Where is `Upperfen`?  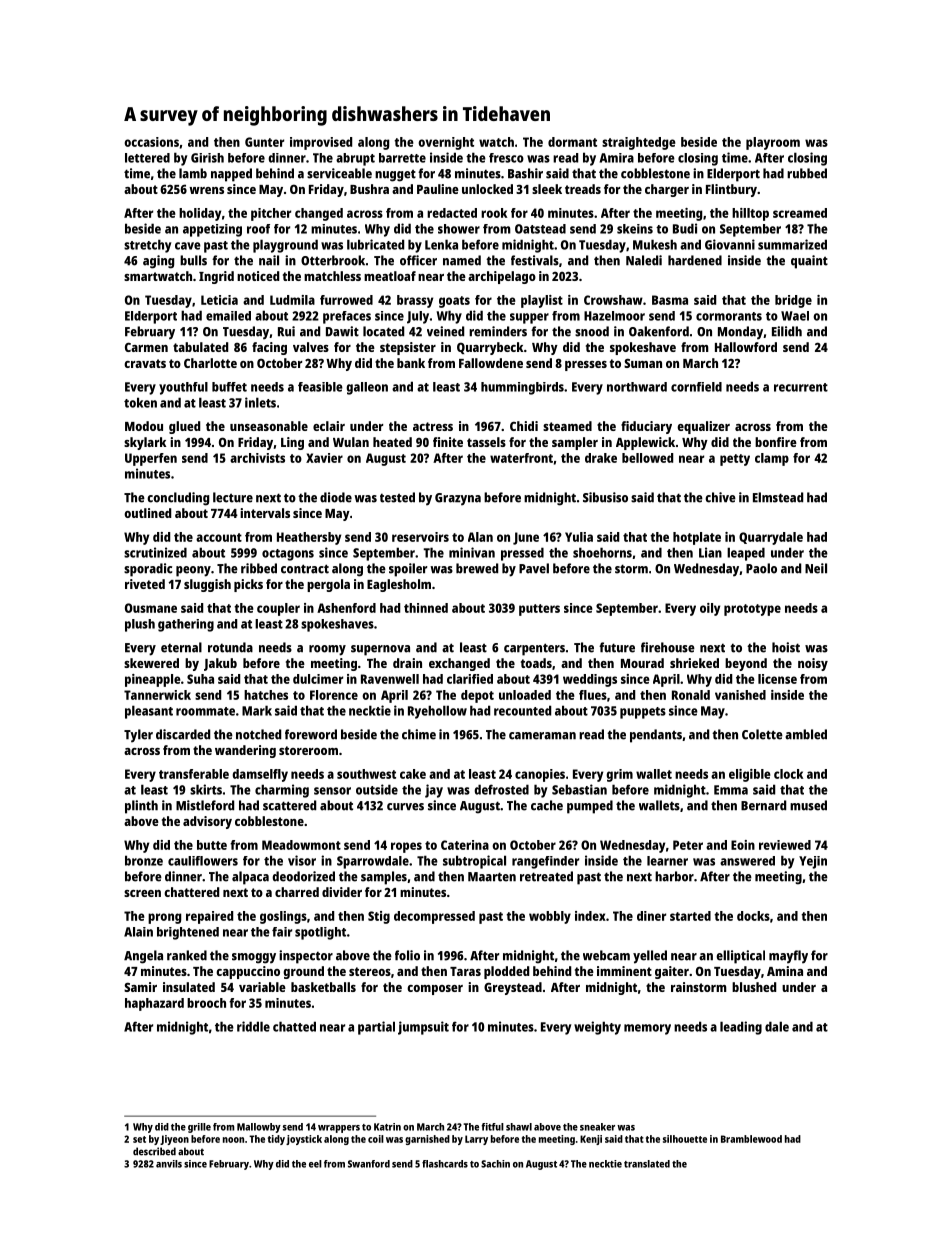
Upperfen is located at coordinates (151, 459).
